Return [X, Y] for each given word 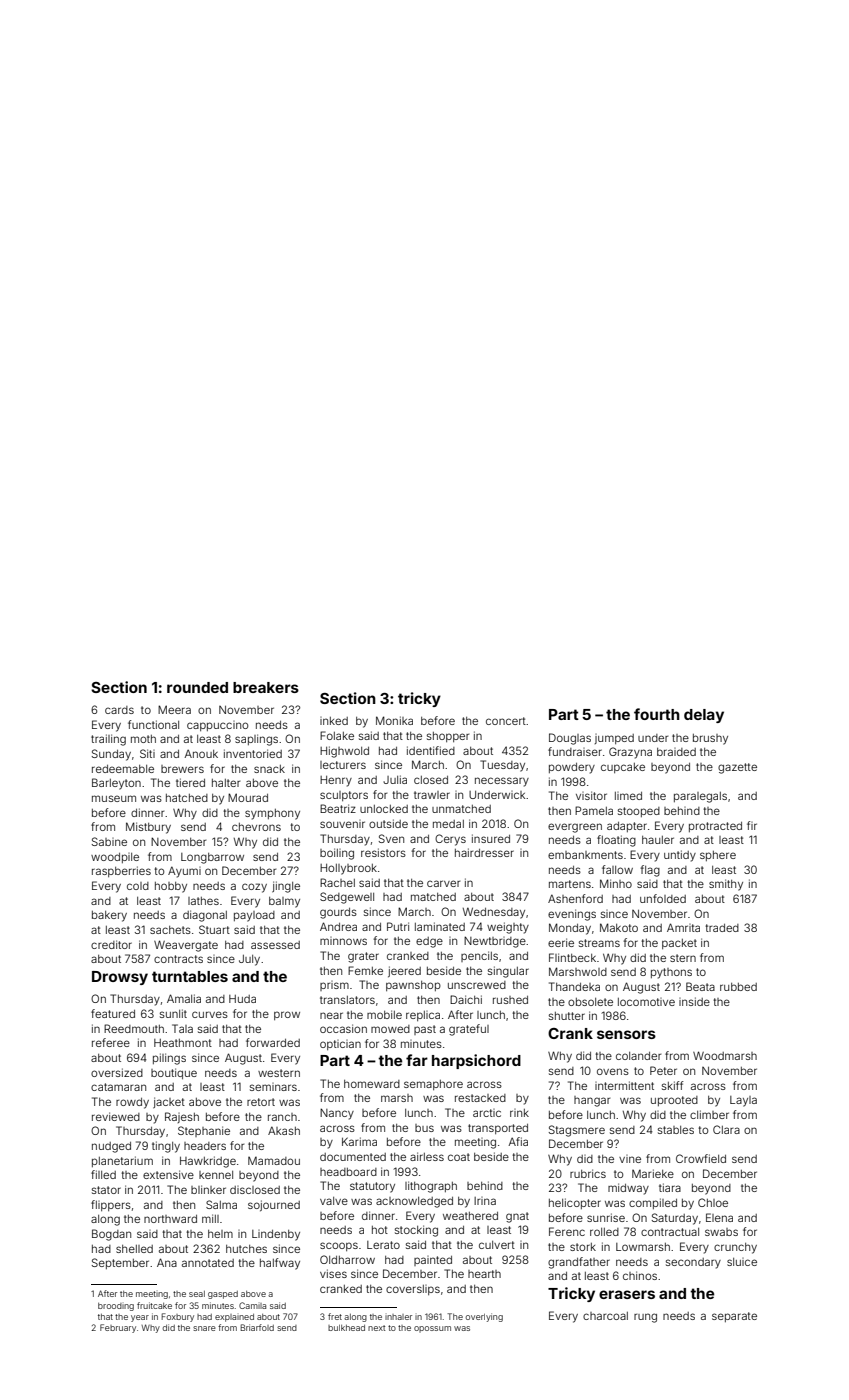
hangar [592, 1101]
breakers [266, 687]
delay [704, 716]
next [376, 1328]
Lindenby [276, 1235]
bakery [109, 916]
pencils [479, 956]
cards [119, 710]
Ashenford [575, 898]
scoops [339, 1246]
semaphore [433, 1085]
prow [287, 1015]
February [118, 1328]
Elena [719, 1217]
